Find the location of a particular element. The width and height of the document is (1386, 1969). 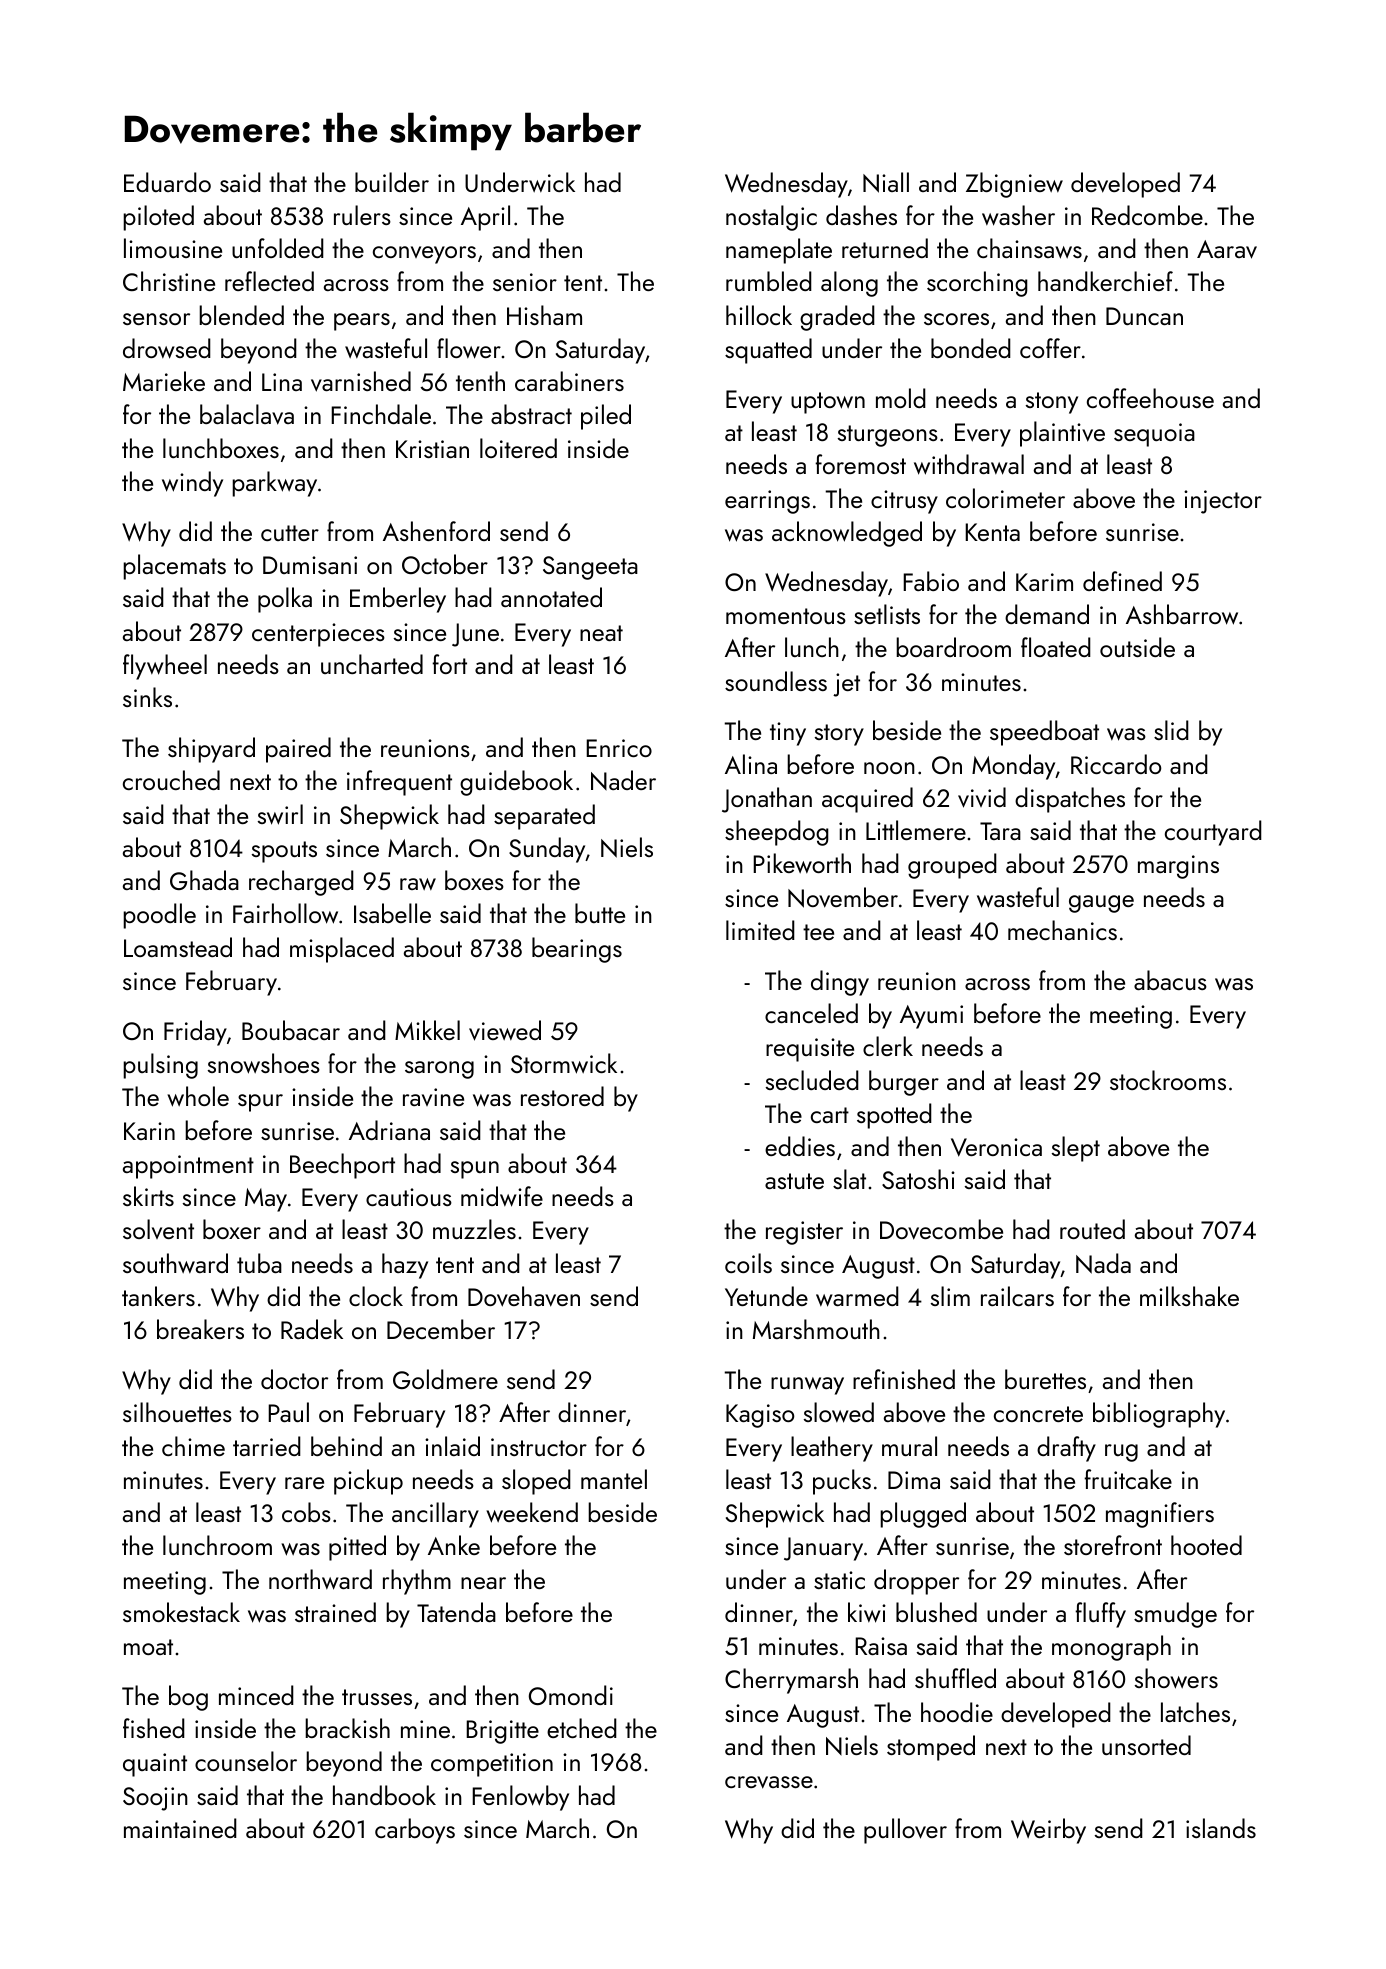

crouched is located at coordinates (171, 780).
